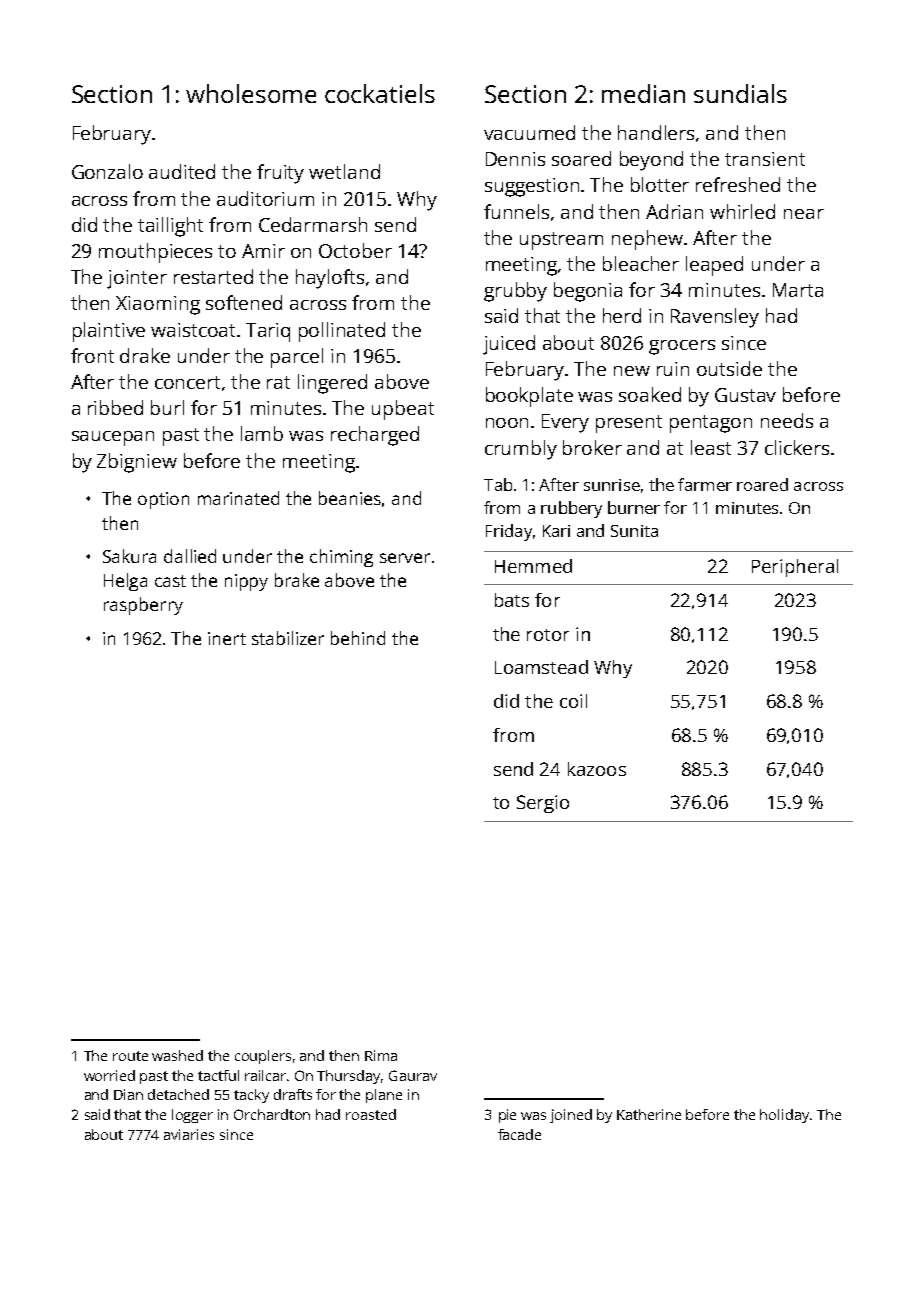 The image size is (924, 1311). I want to click on Gonzalo, so click(107, 171).
